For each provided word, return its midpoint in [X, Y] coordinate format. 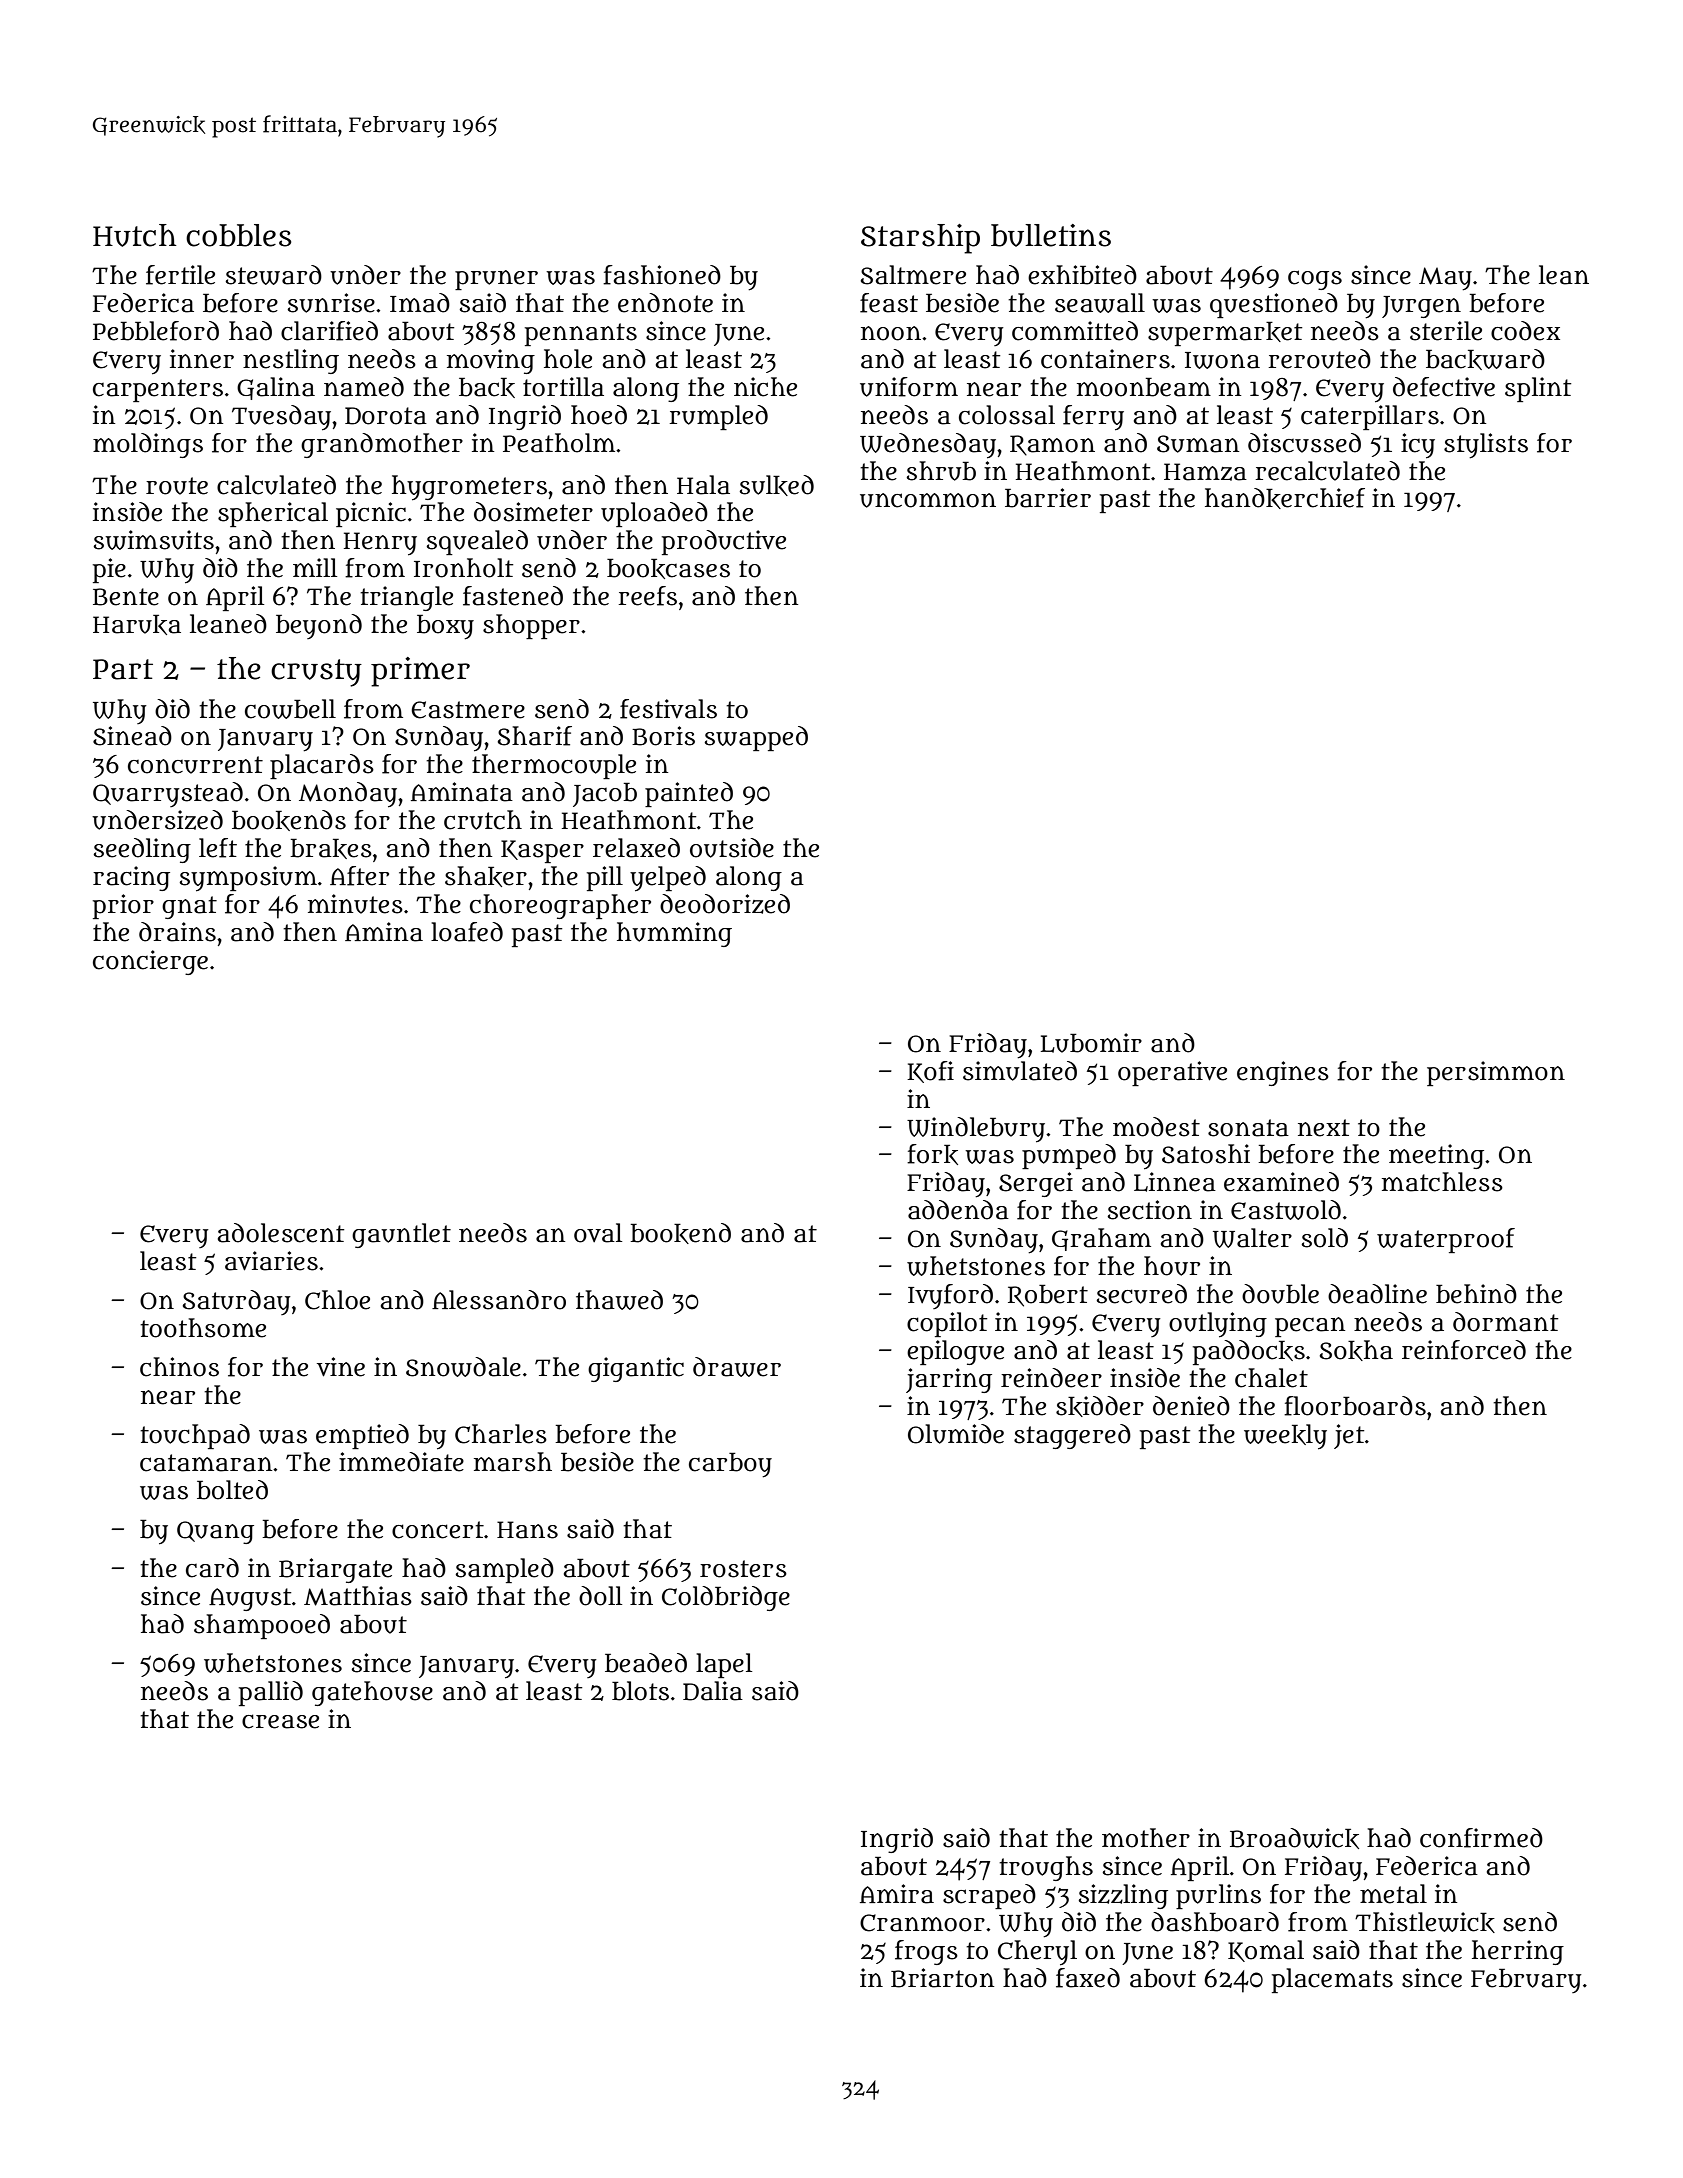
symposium [248, 879]
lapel [724, 1665]
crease [280, 1721]
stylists [1486, 446]
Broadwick [1294, 1838]
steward [273, 275]
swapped [756, 738]
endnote [665, 303]
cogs [1315, 280]
